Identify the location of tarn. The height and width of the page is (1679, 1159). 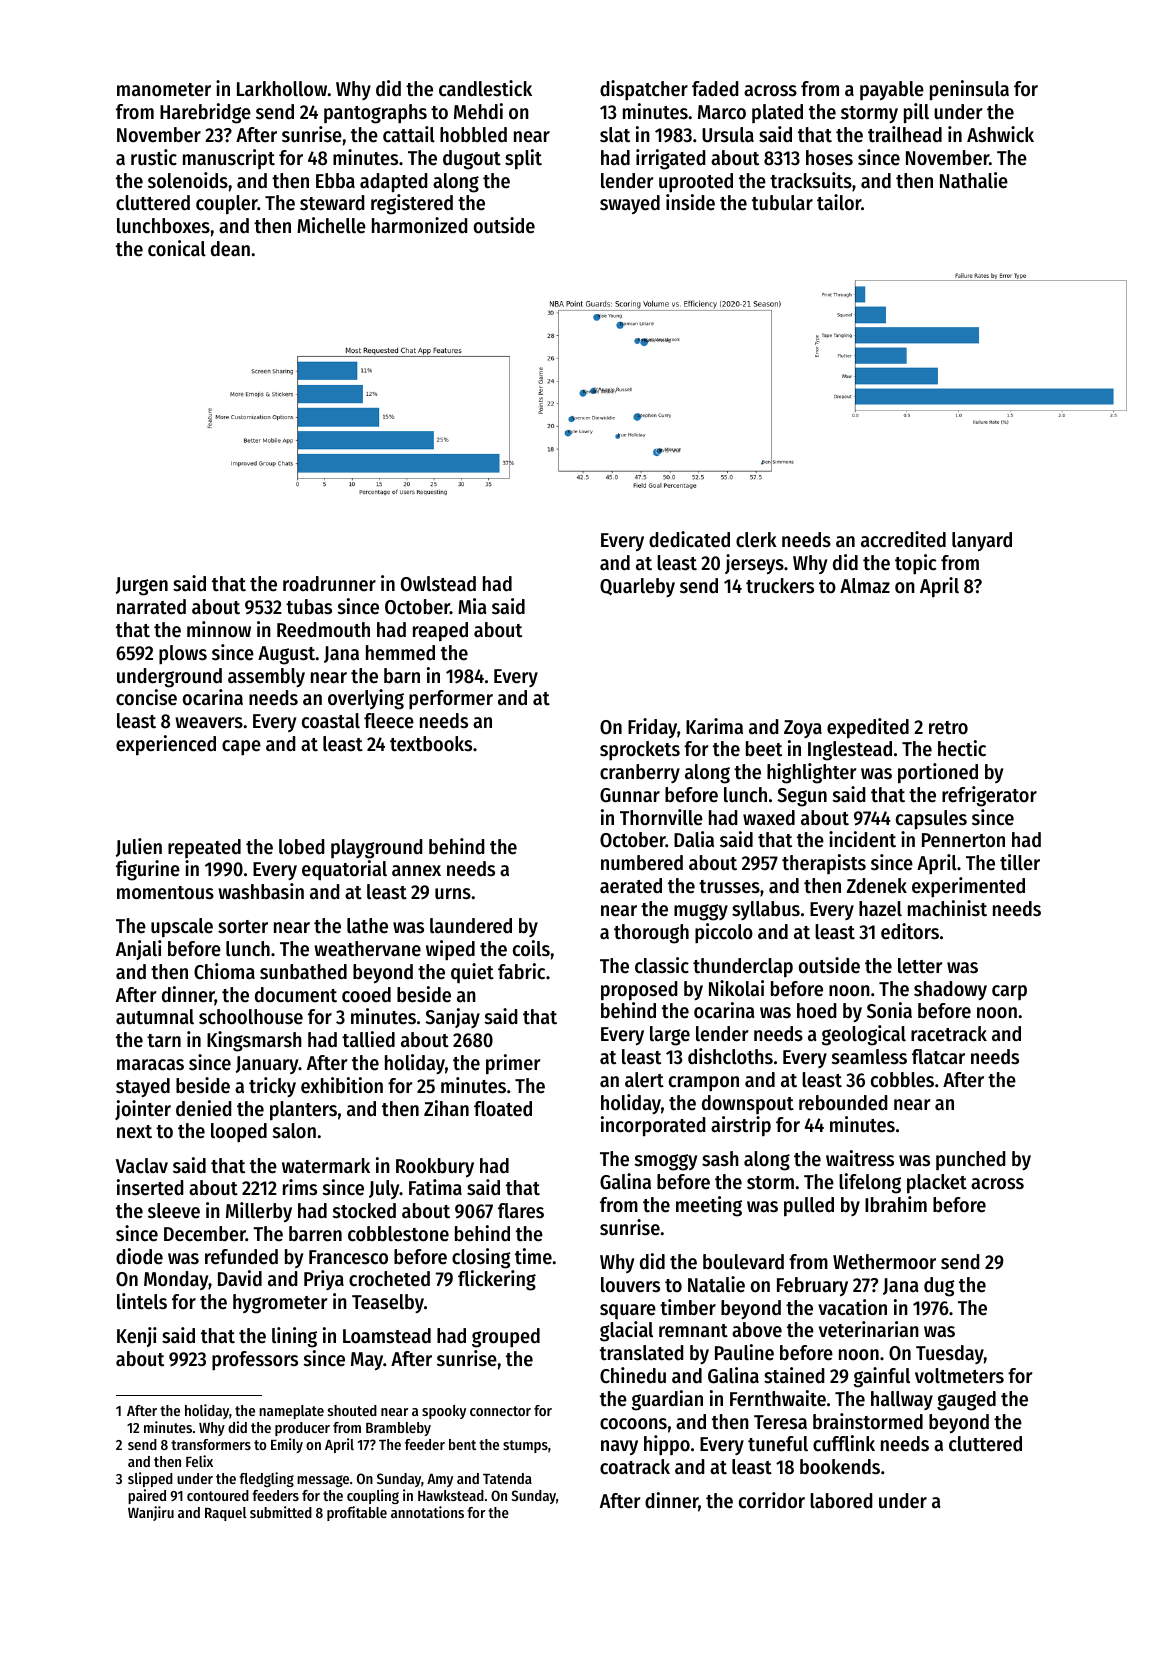
(164, 1040).
